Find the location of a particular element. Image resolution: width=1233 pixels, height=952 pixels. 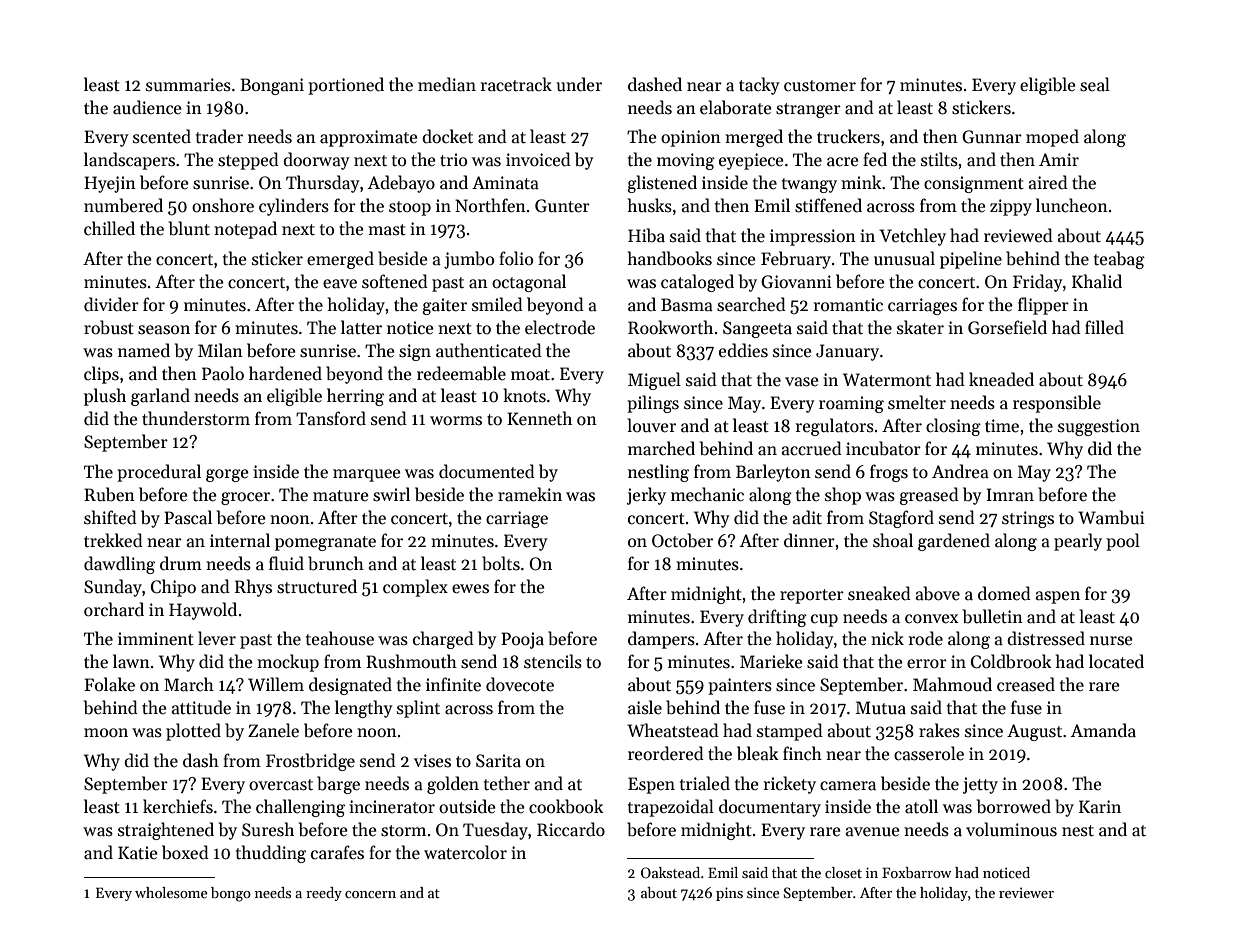

Rookworth is located at coordinates (670, 327).
